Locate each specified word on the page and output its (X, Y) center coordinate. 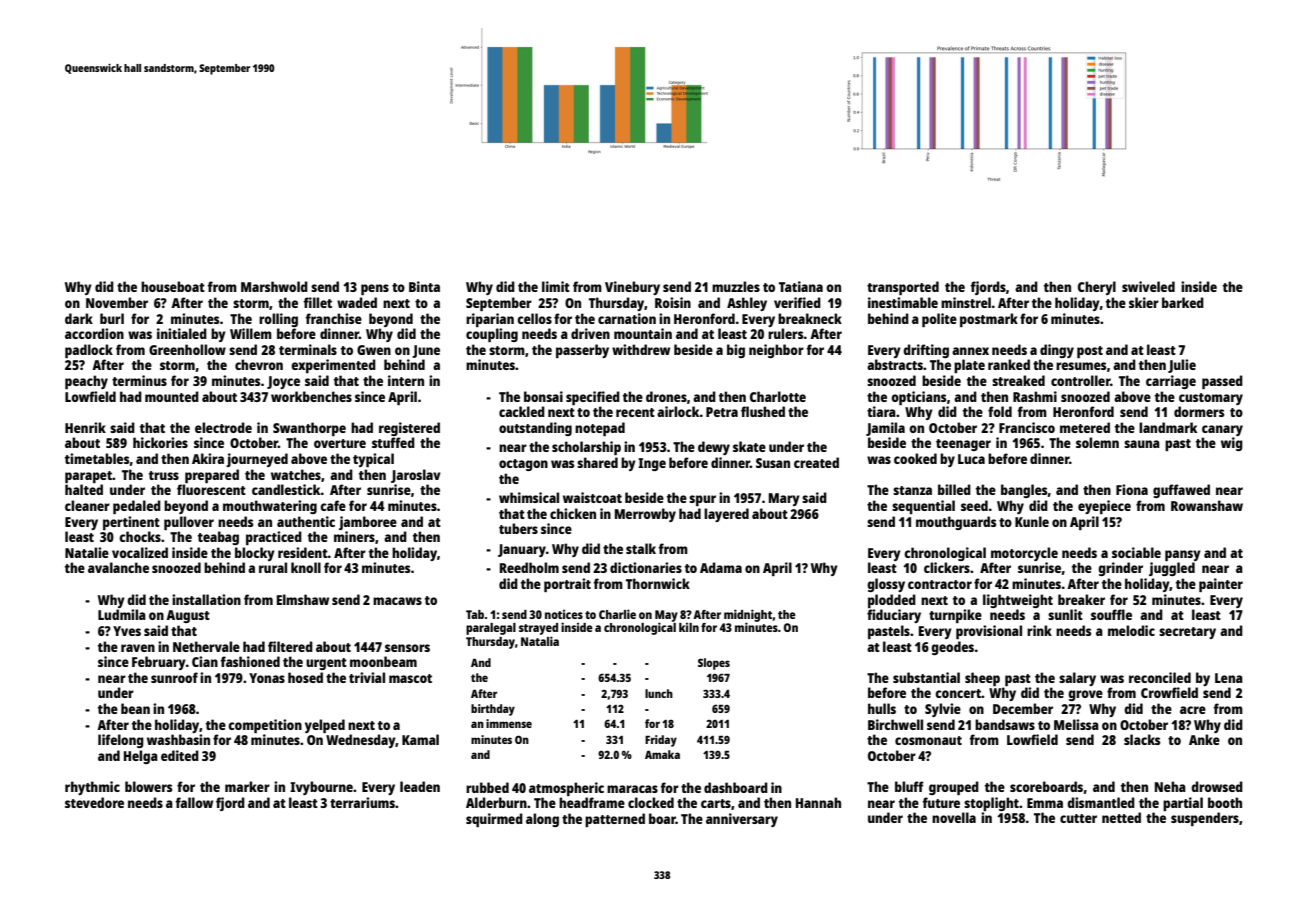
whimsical (529, 497)
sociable (1136, 552)
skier (1144, 302)
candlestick (286, 489)
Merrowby (645, 515)
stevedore (94, 802)
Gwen (374, 350)
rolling (278, 320)
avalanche (118, 567)
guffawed (1181, 491)
